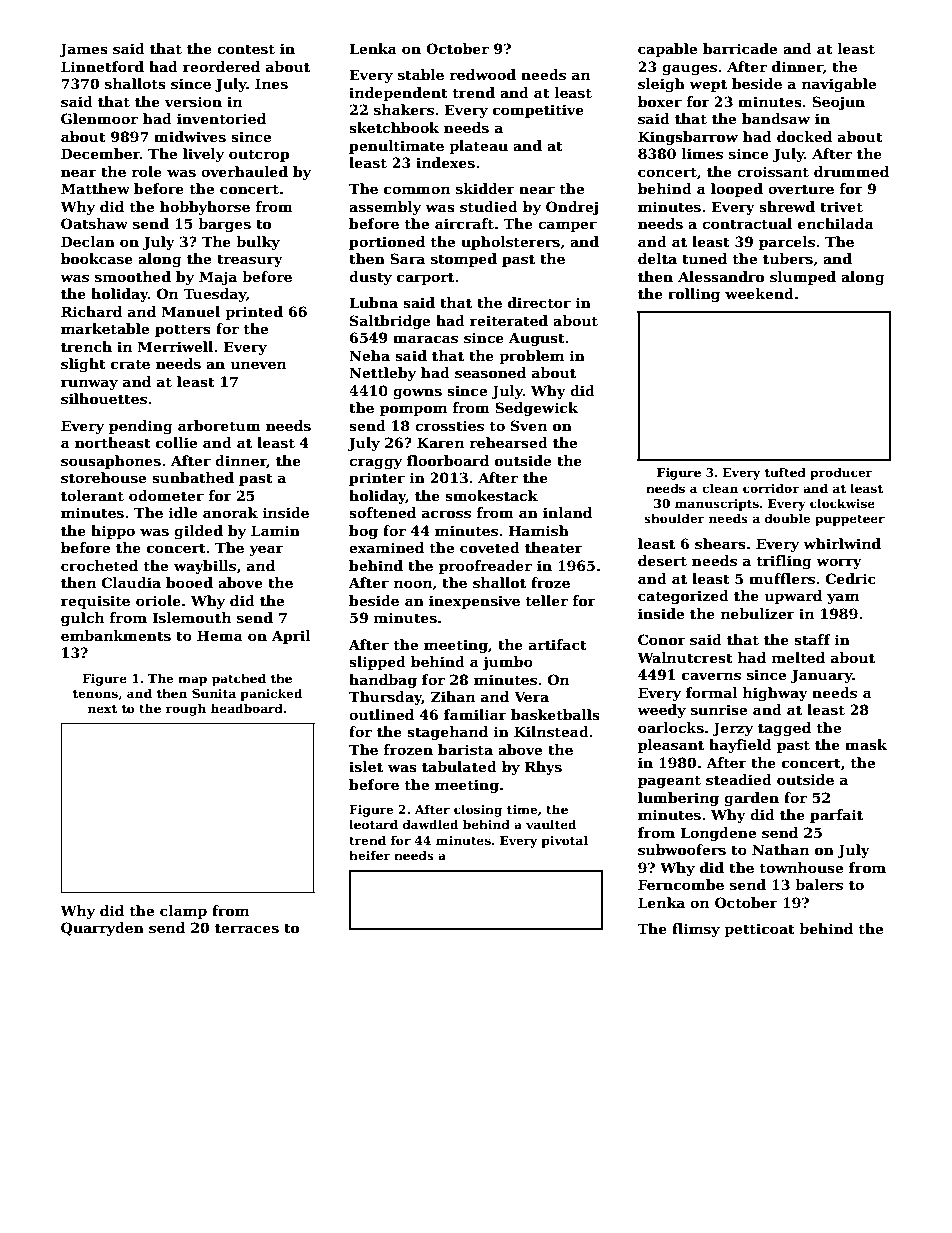 The height and width of the screenshot is (1233, 952). I want to click on Claudia, so click(131, 582).
